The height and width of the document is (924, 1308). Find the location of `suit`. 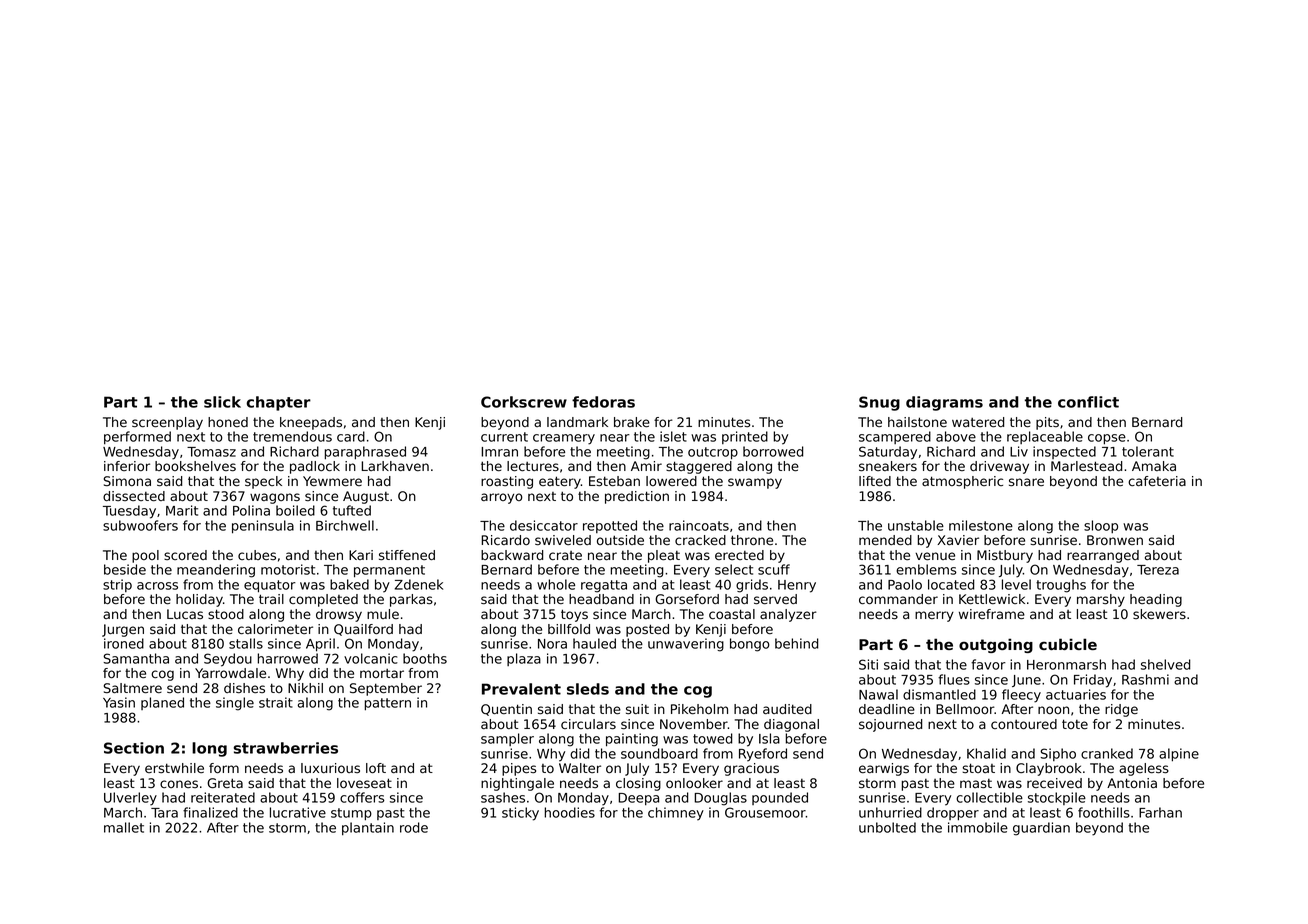

suit is located at coordinates (637, 709).
